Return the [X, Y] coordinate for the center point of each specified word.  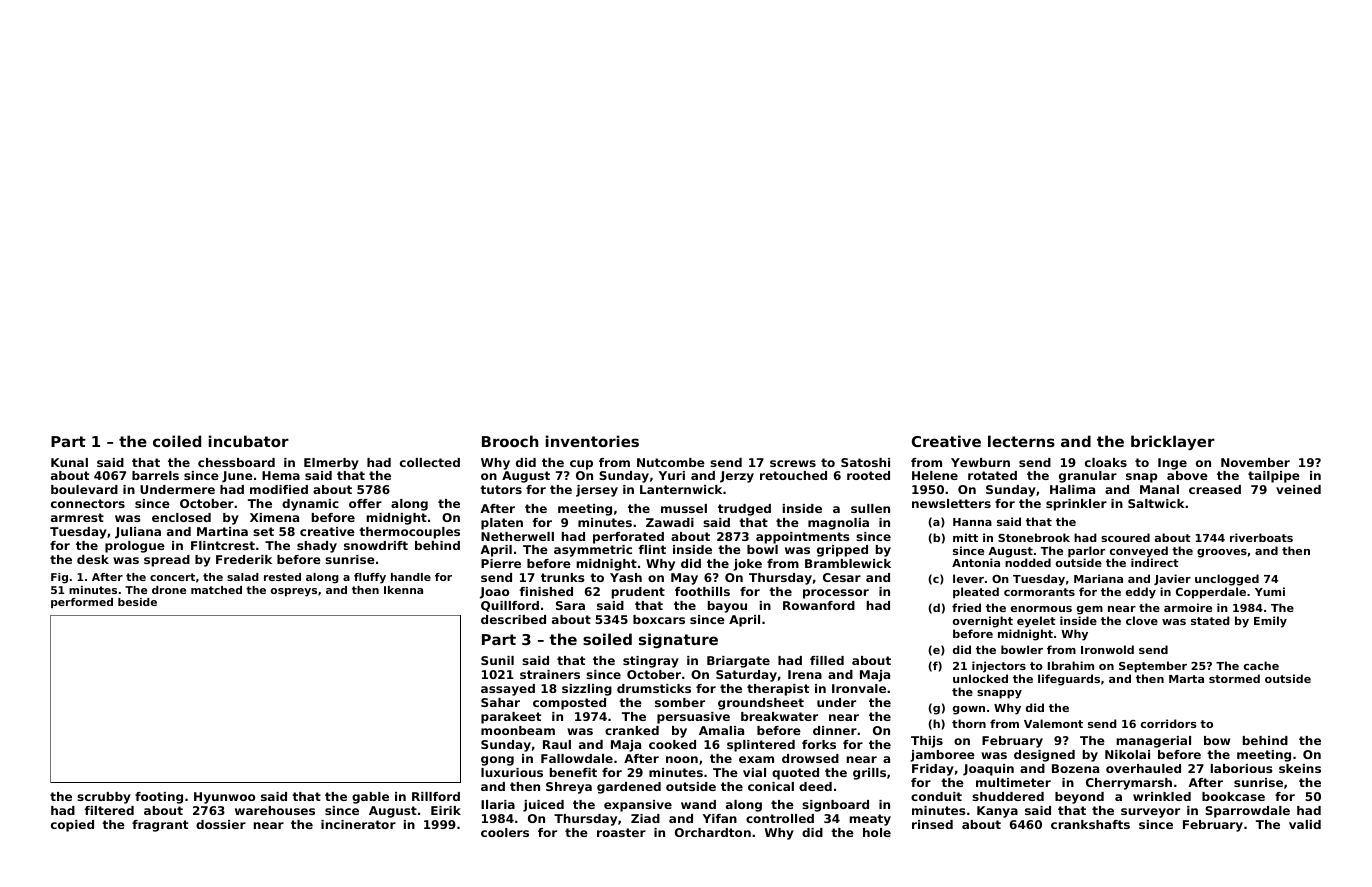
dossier [221, 824]
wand [698, 804]
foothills [702, 591]
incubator [249, 441]
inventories [592, 441]
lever [968, 578]
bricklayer [1173, 442]
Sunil [497, 660]
